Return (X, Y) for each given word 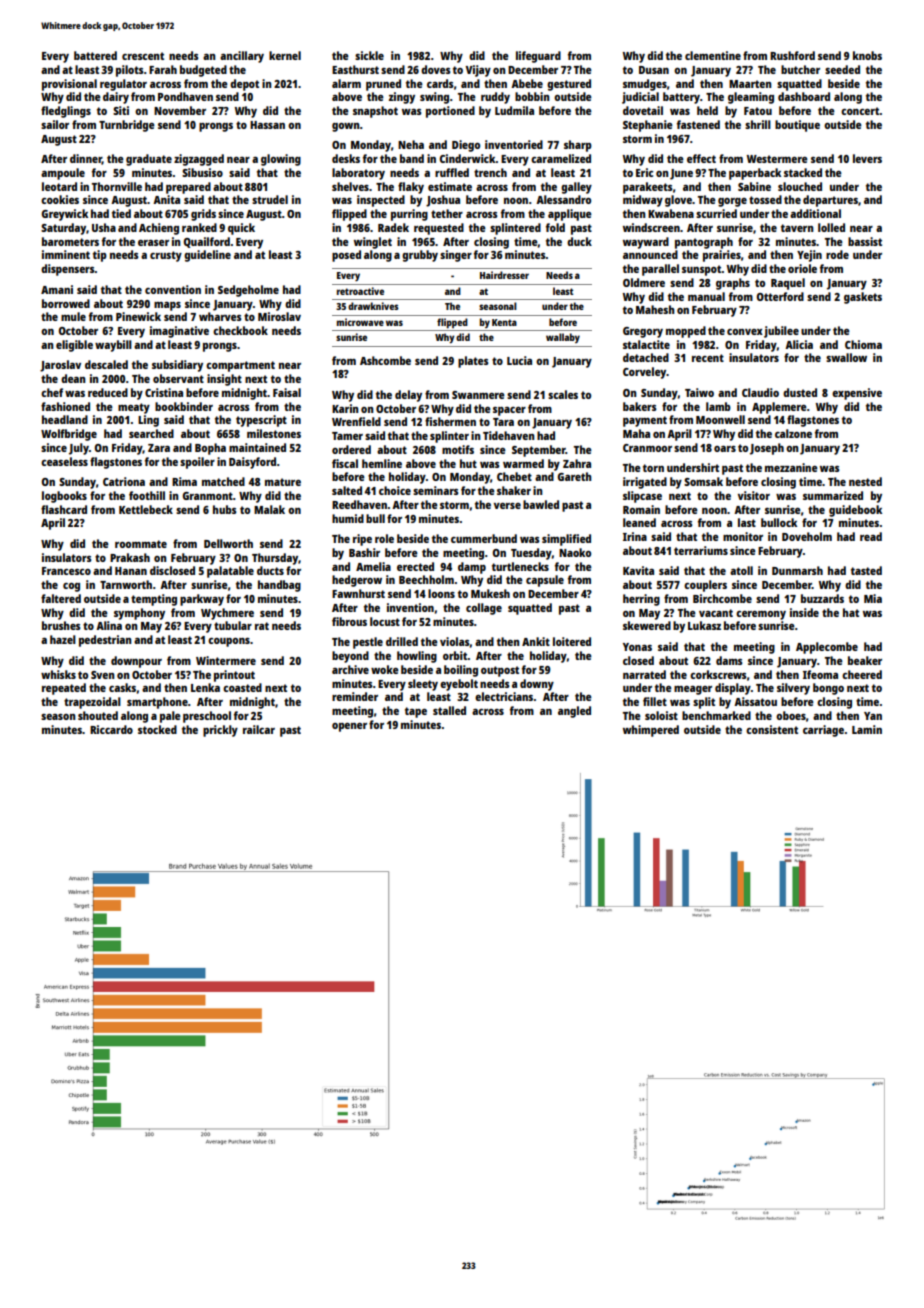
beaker (865, 660)
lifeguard (538, 57)
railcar (259, 729)
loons (441, 593)
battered (95, 55)
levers (867, 158)
